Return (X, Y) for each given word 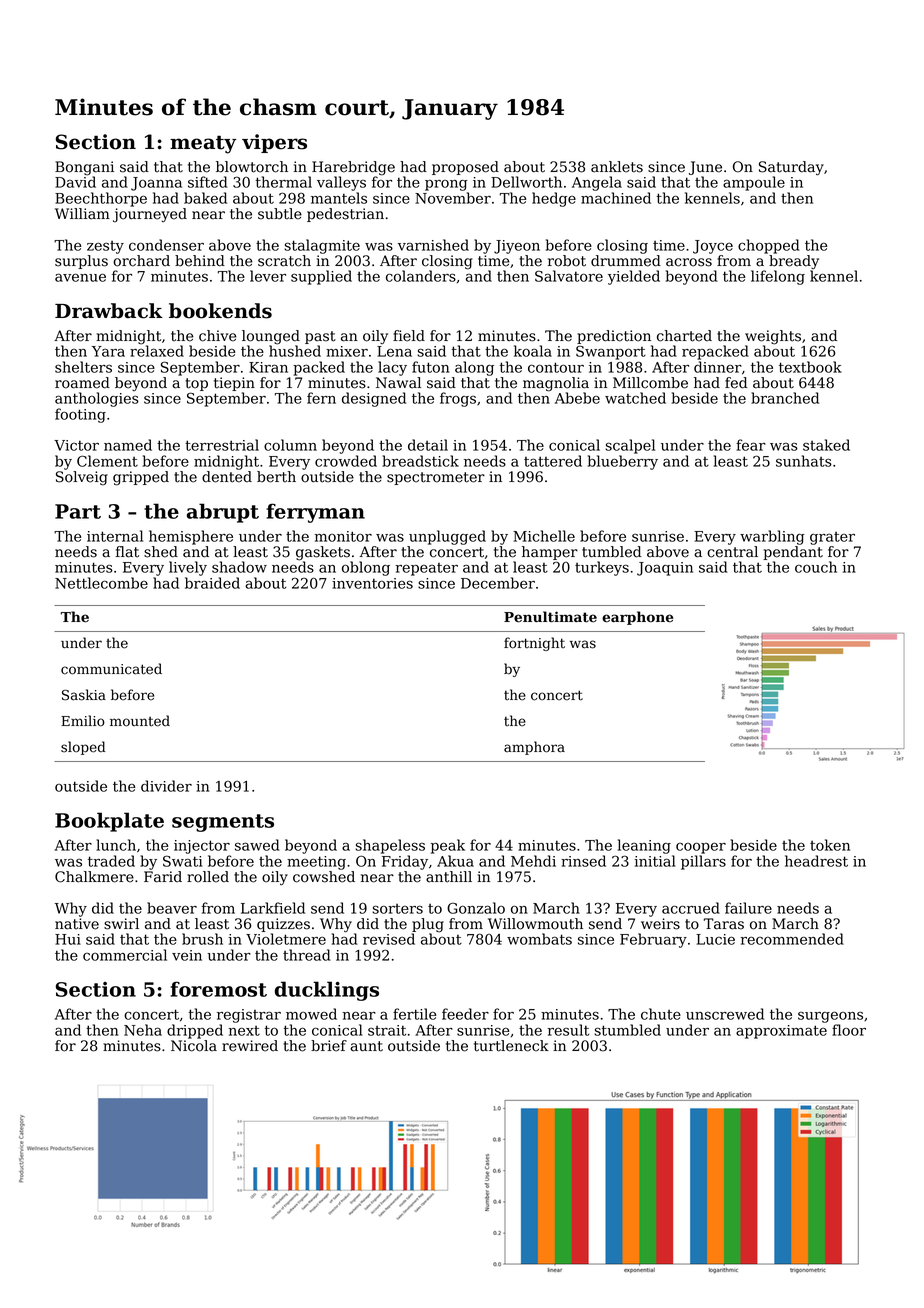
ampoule (754, 183)
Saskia (84, 695)
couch (816, 567)
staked (826, 445)
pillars (703, 862)
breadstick (420, 461)
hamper (550, 553)
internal (115, 536)
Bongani (84, 168)
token (830, 845)
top (196, 384)
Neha (143, 1030)
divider (166, 786)
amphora (534, 748)
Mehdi (533, 861)
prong (446, 185)
